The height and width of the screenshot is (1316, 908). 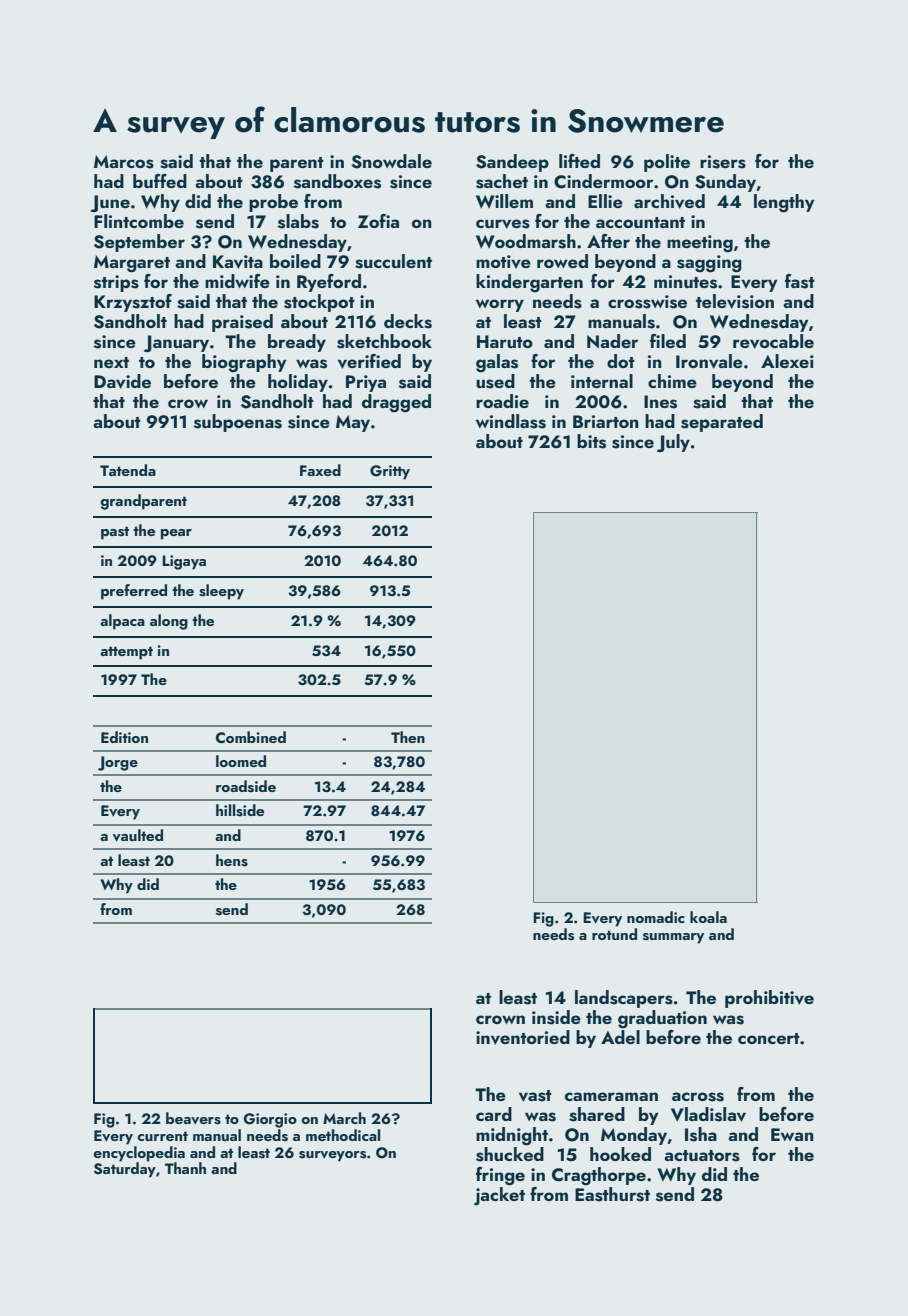 What do you see at coordinates (124, 737) in the screenshot?
I see `Edition` at bounding box center [124, 737].
